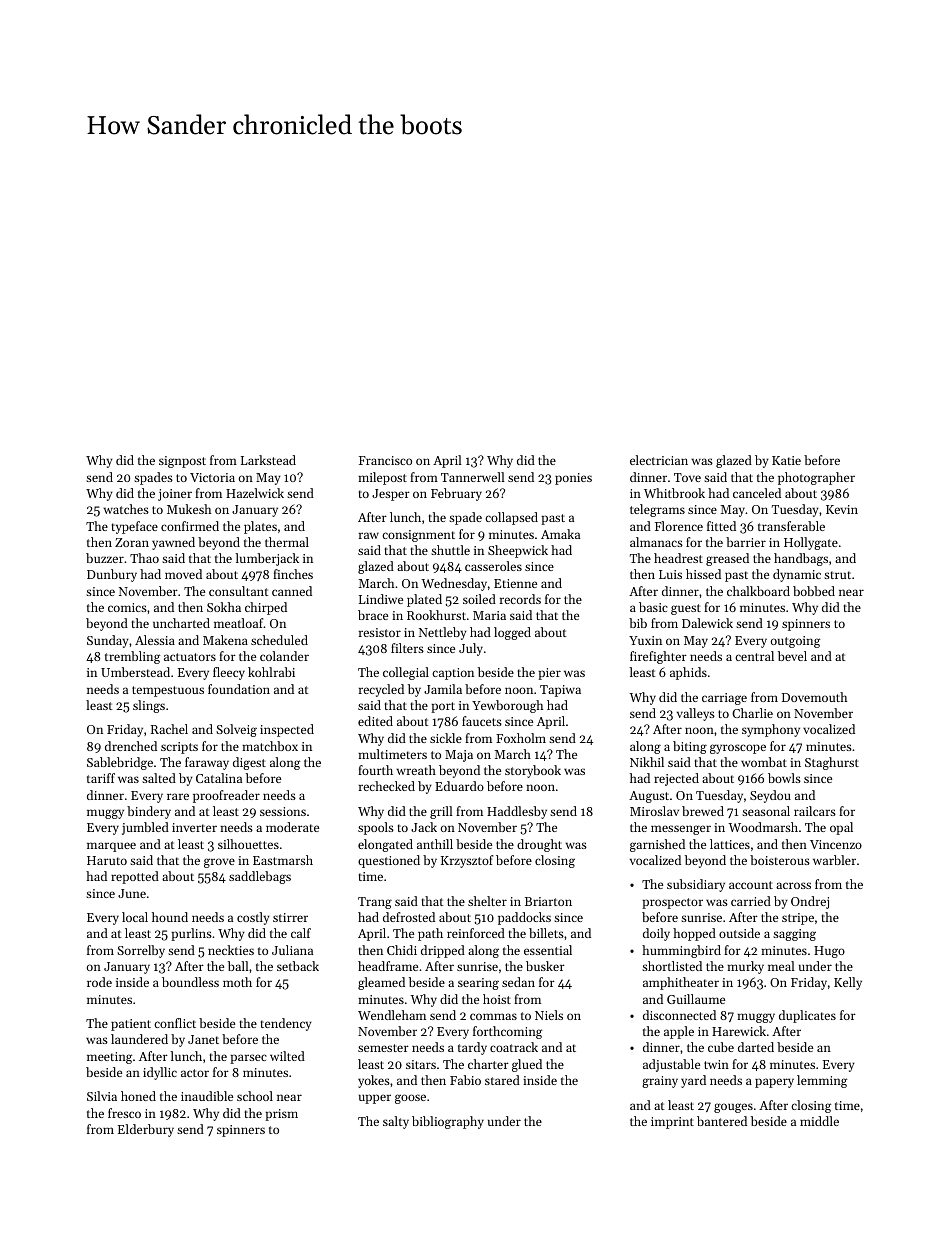 This image has width=952, height=1233. I want to click on moved, so click(183, 574).
